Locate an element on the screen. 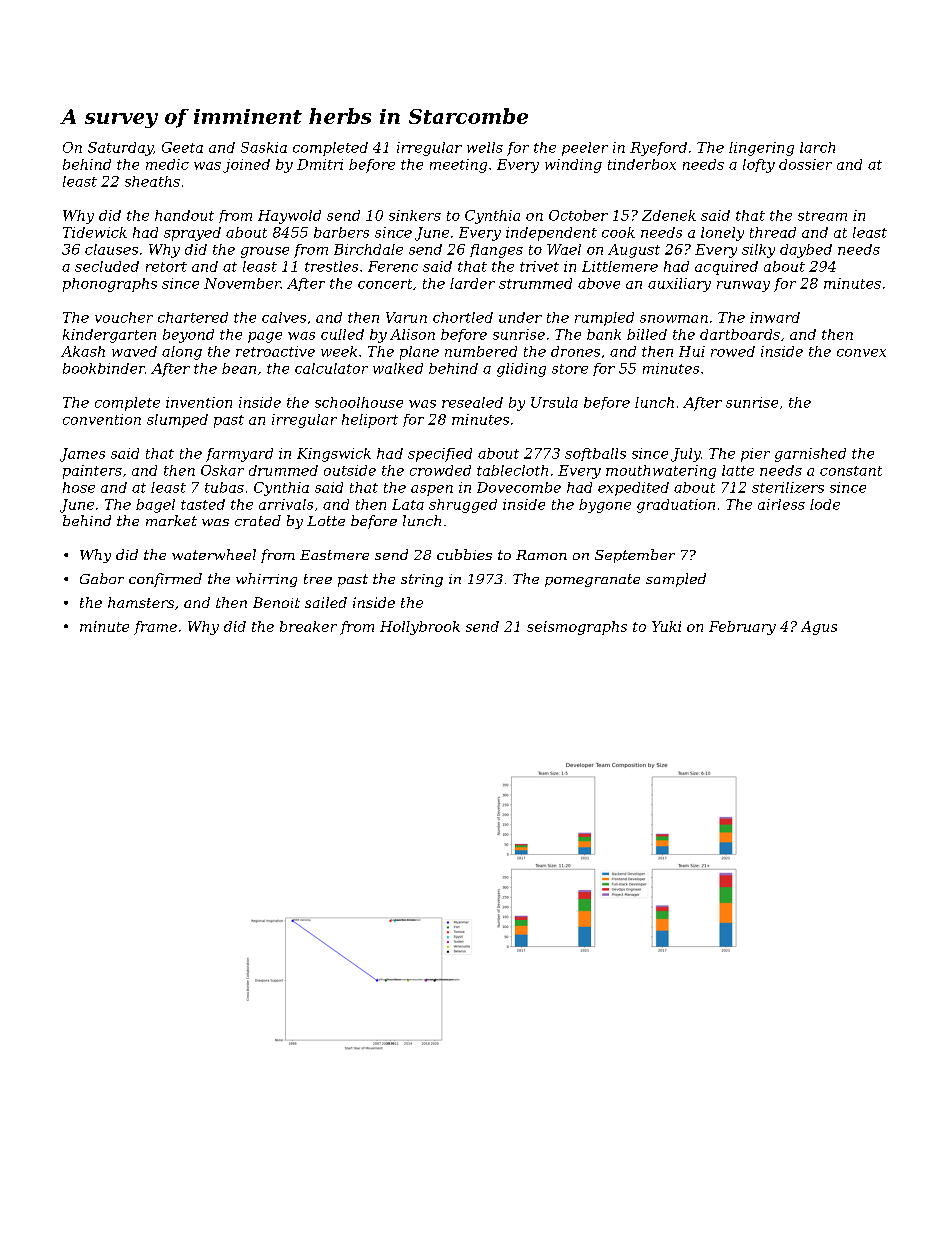 This screenshot has width=952, height=1233. slumped is located at coordinates (177, 421).
